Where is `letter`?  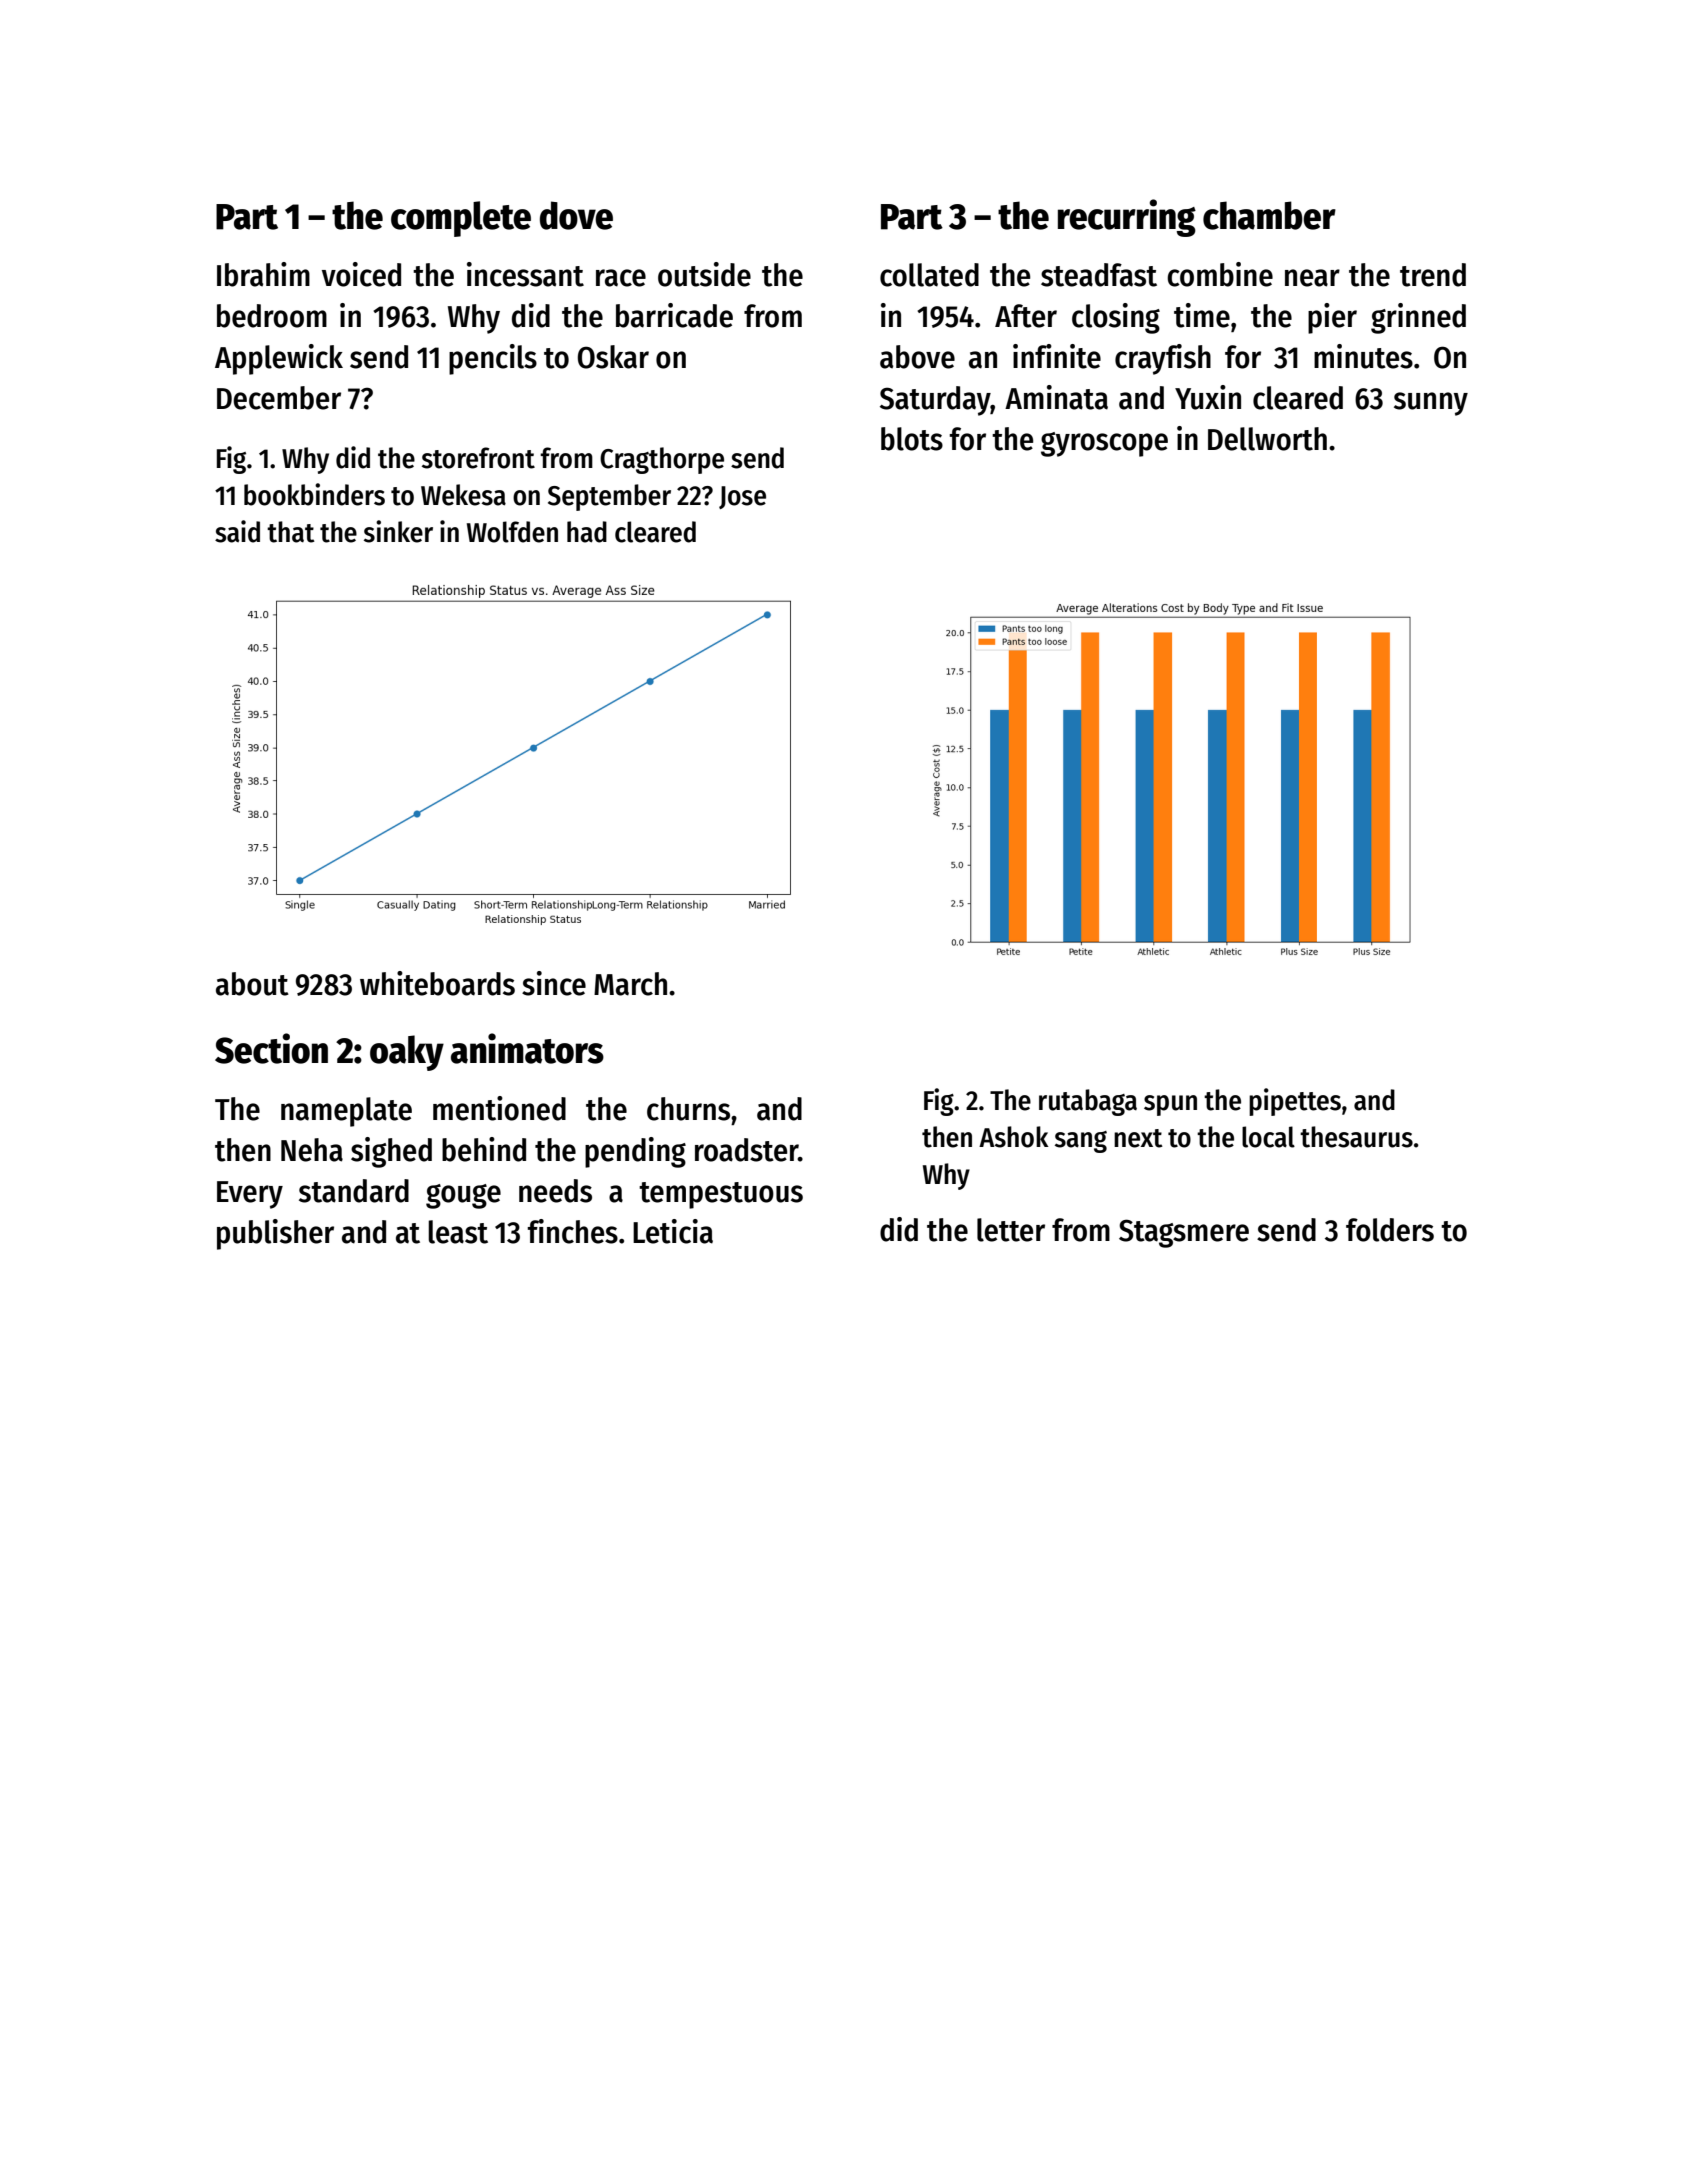 letter is located at coordinates (1011, 1230).
